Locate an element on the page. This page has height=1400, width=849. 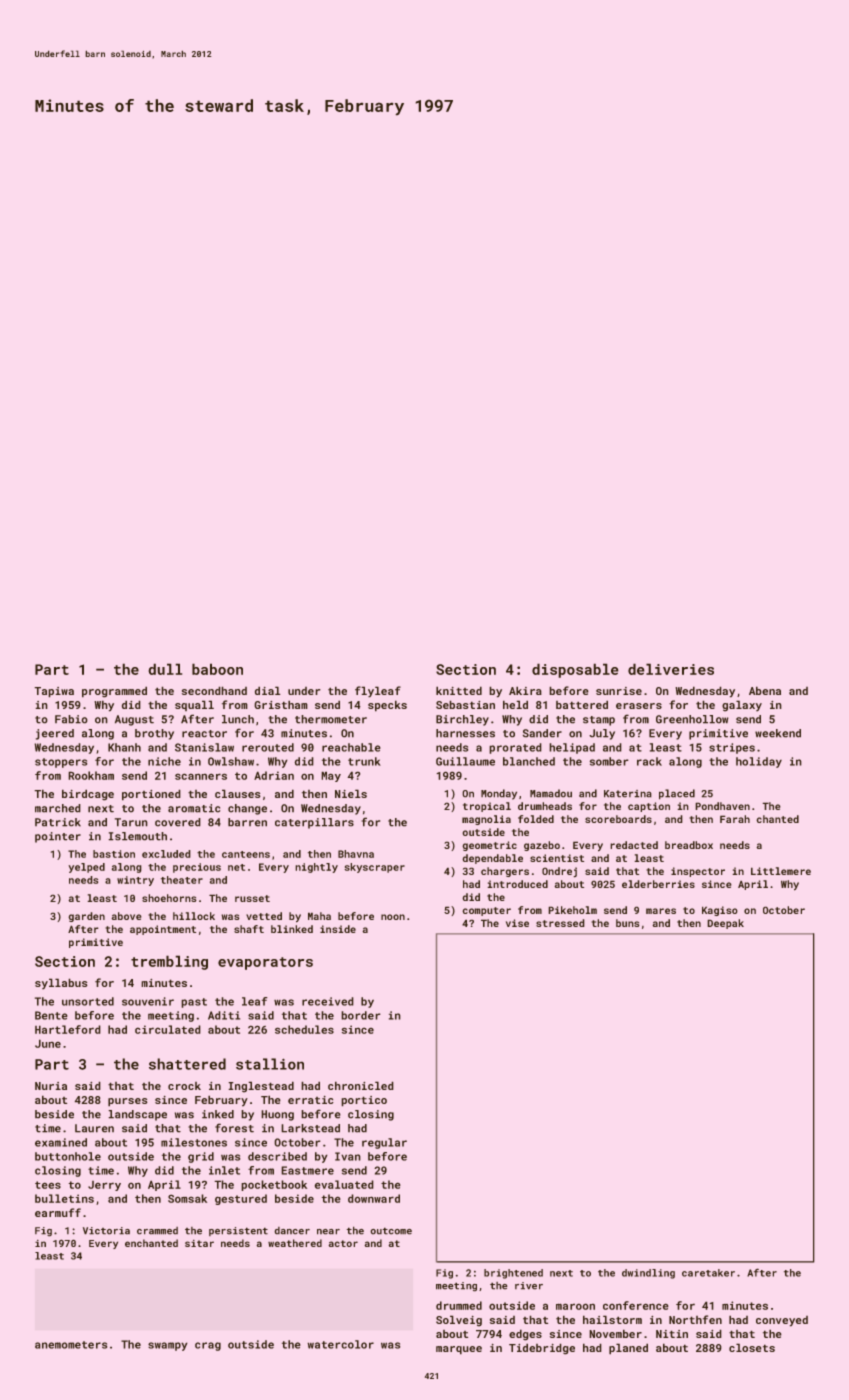
inspector is located at coordinates (698, 872).
